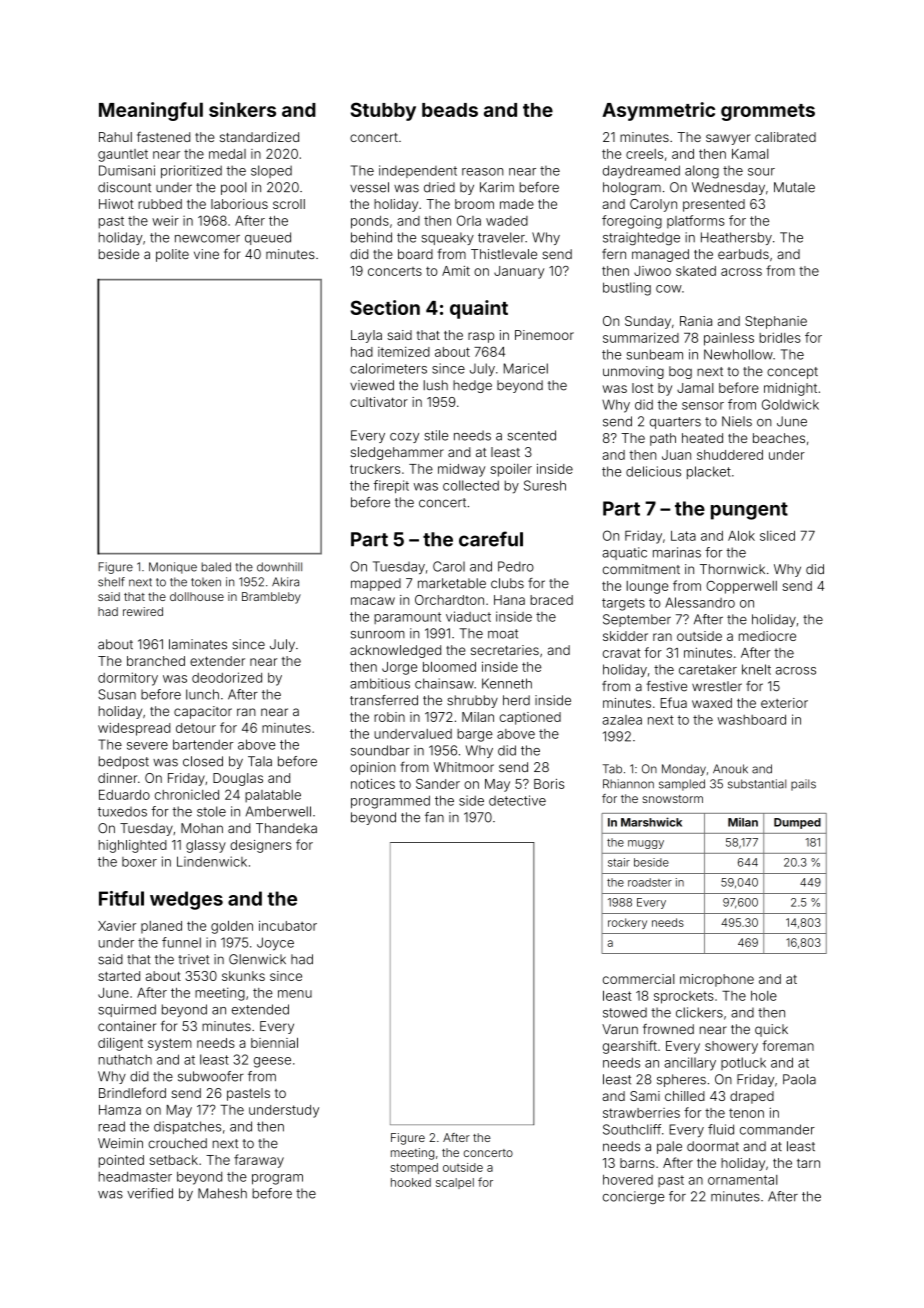 This document has height=1308, width=924. I want to click on grommets, so click(768, 112).
